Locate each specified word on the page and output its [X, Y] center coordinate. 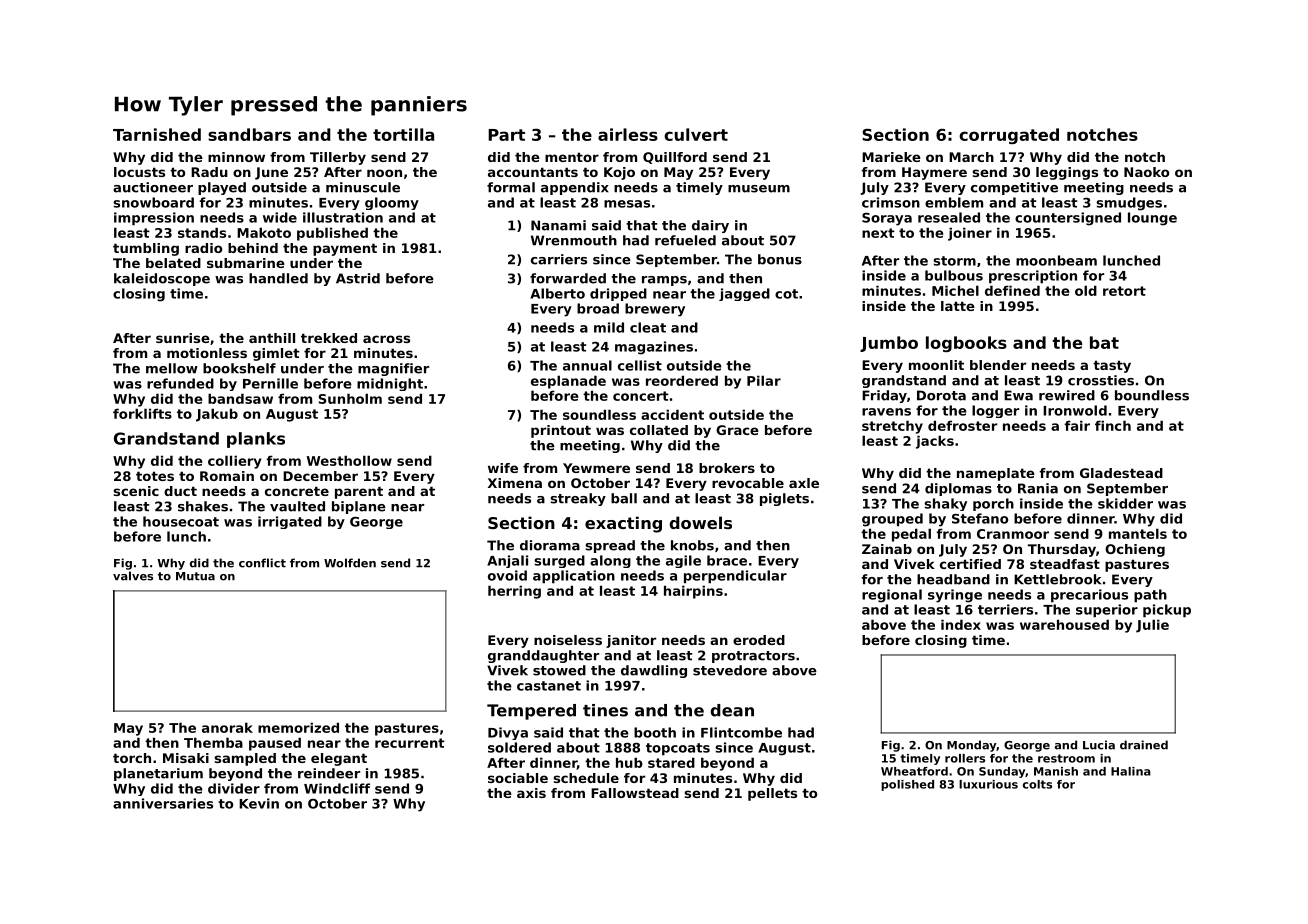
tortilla [403, 134]
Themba [213, 742]
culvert [696, 134]
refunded [180, 383]
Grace [737, 430]
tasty [1112, 366]
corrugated [1009, 136]
